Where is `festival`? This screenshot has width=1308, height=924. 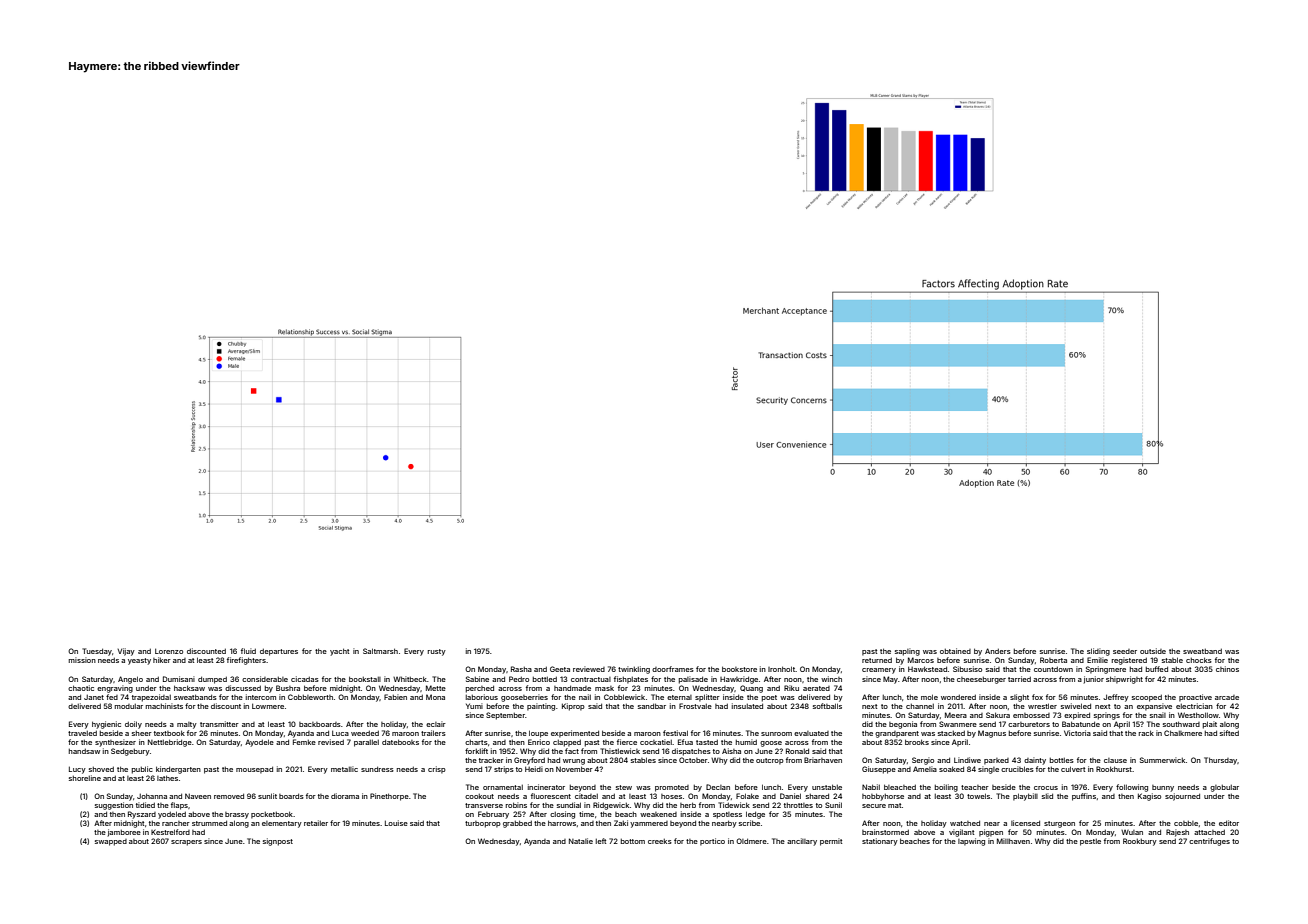 festival is located at coordinates (675, 733).
